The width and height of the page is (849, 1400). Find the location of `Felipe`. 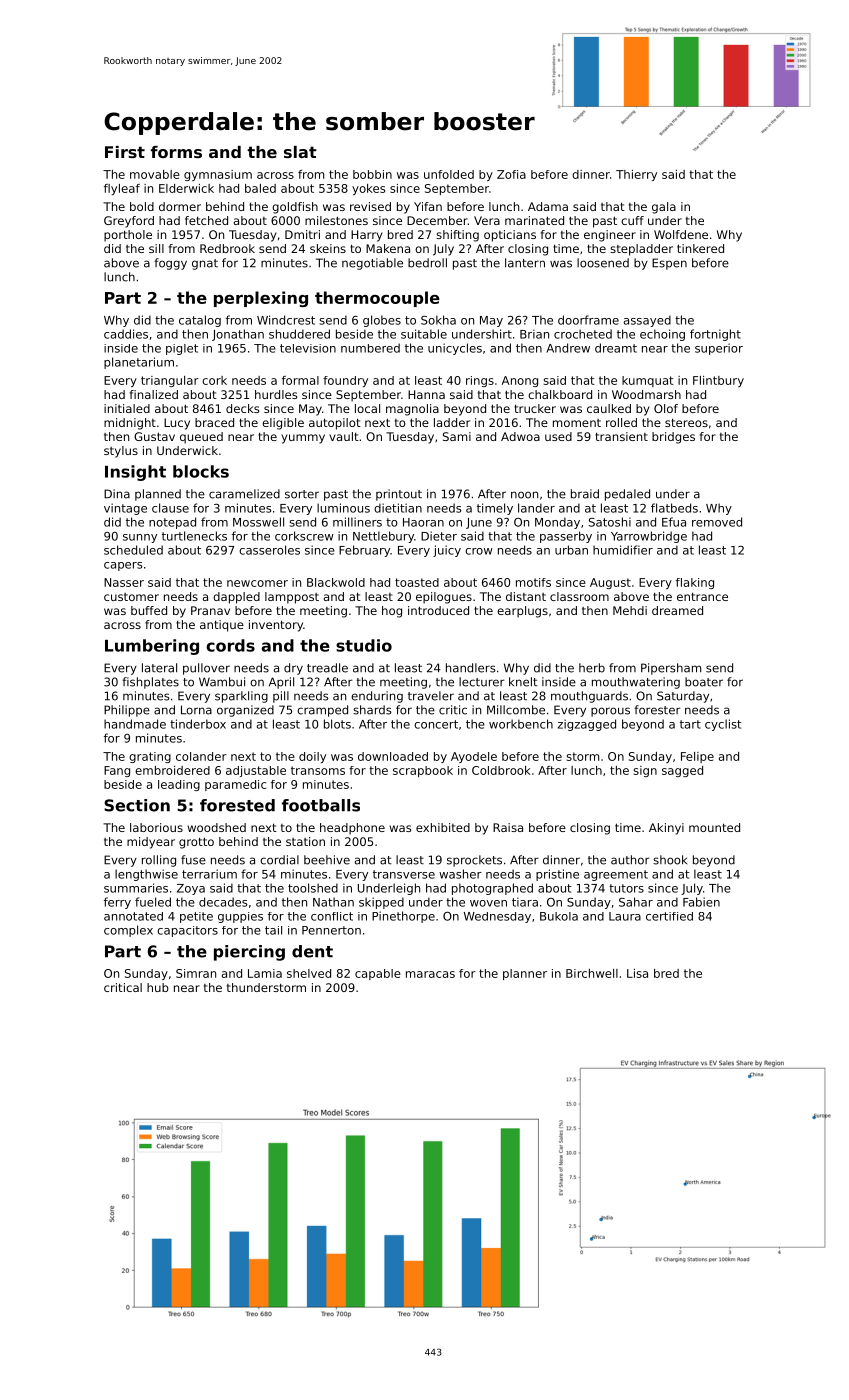

Felipe is located at coordinates (697, 757).
